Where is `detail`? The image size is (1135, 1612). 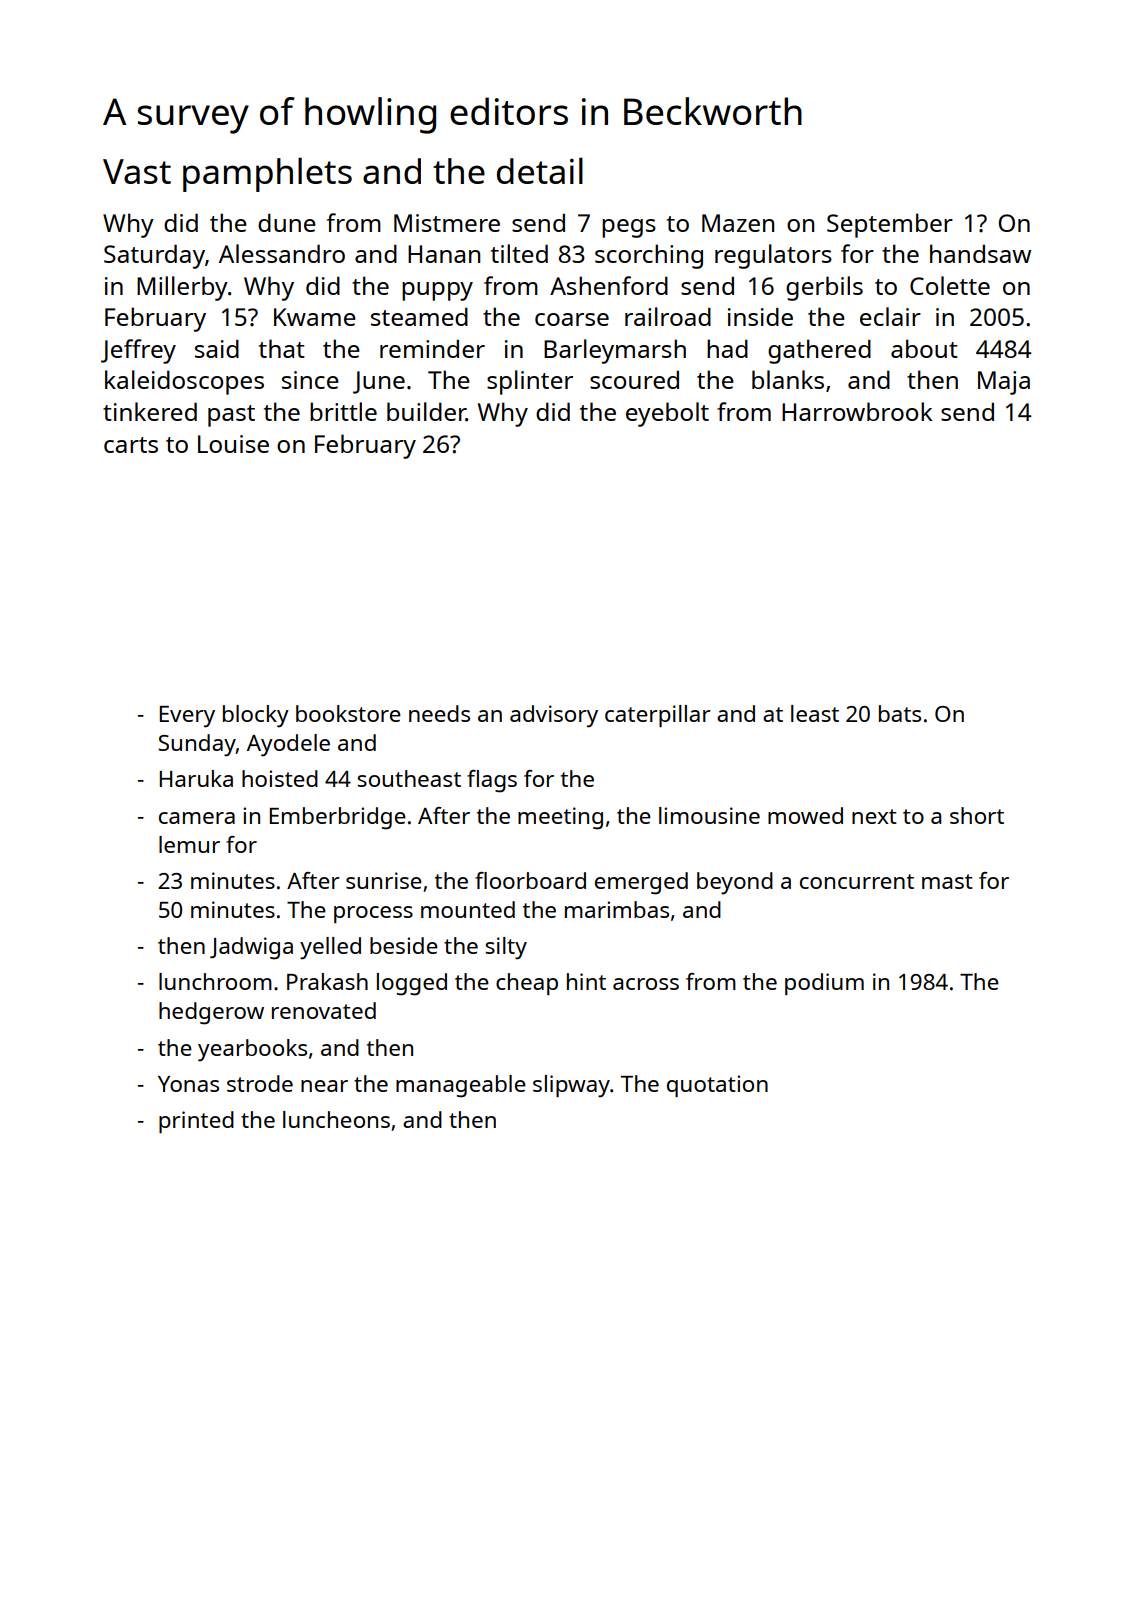 detail is located at coordinates (540, 171).
